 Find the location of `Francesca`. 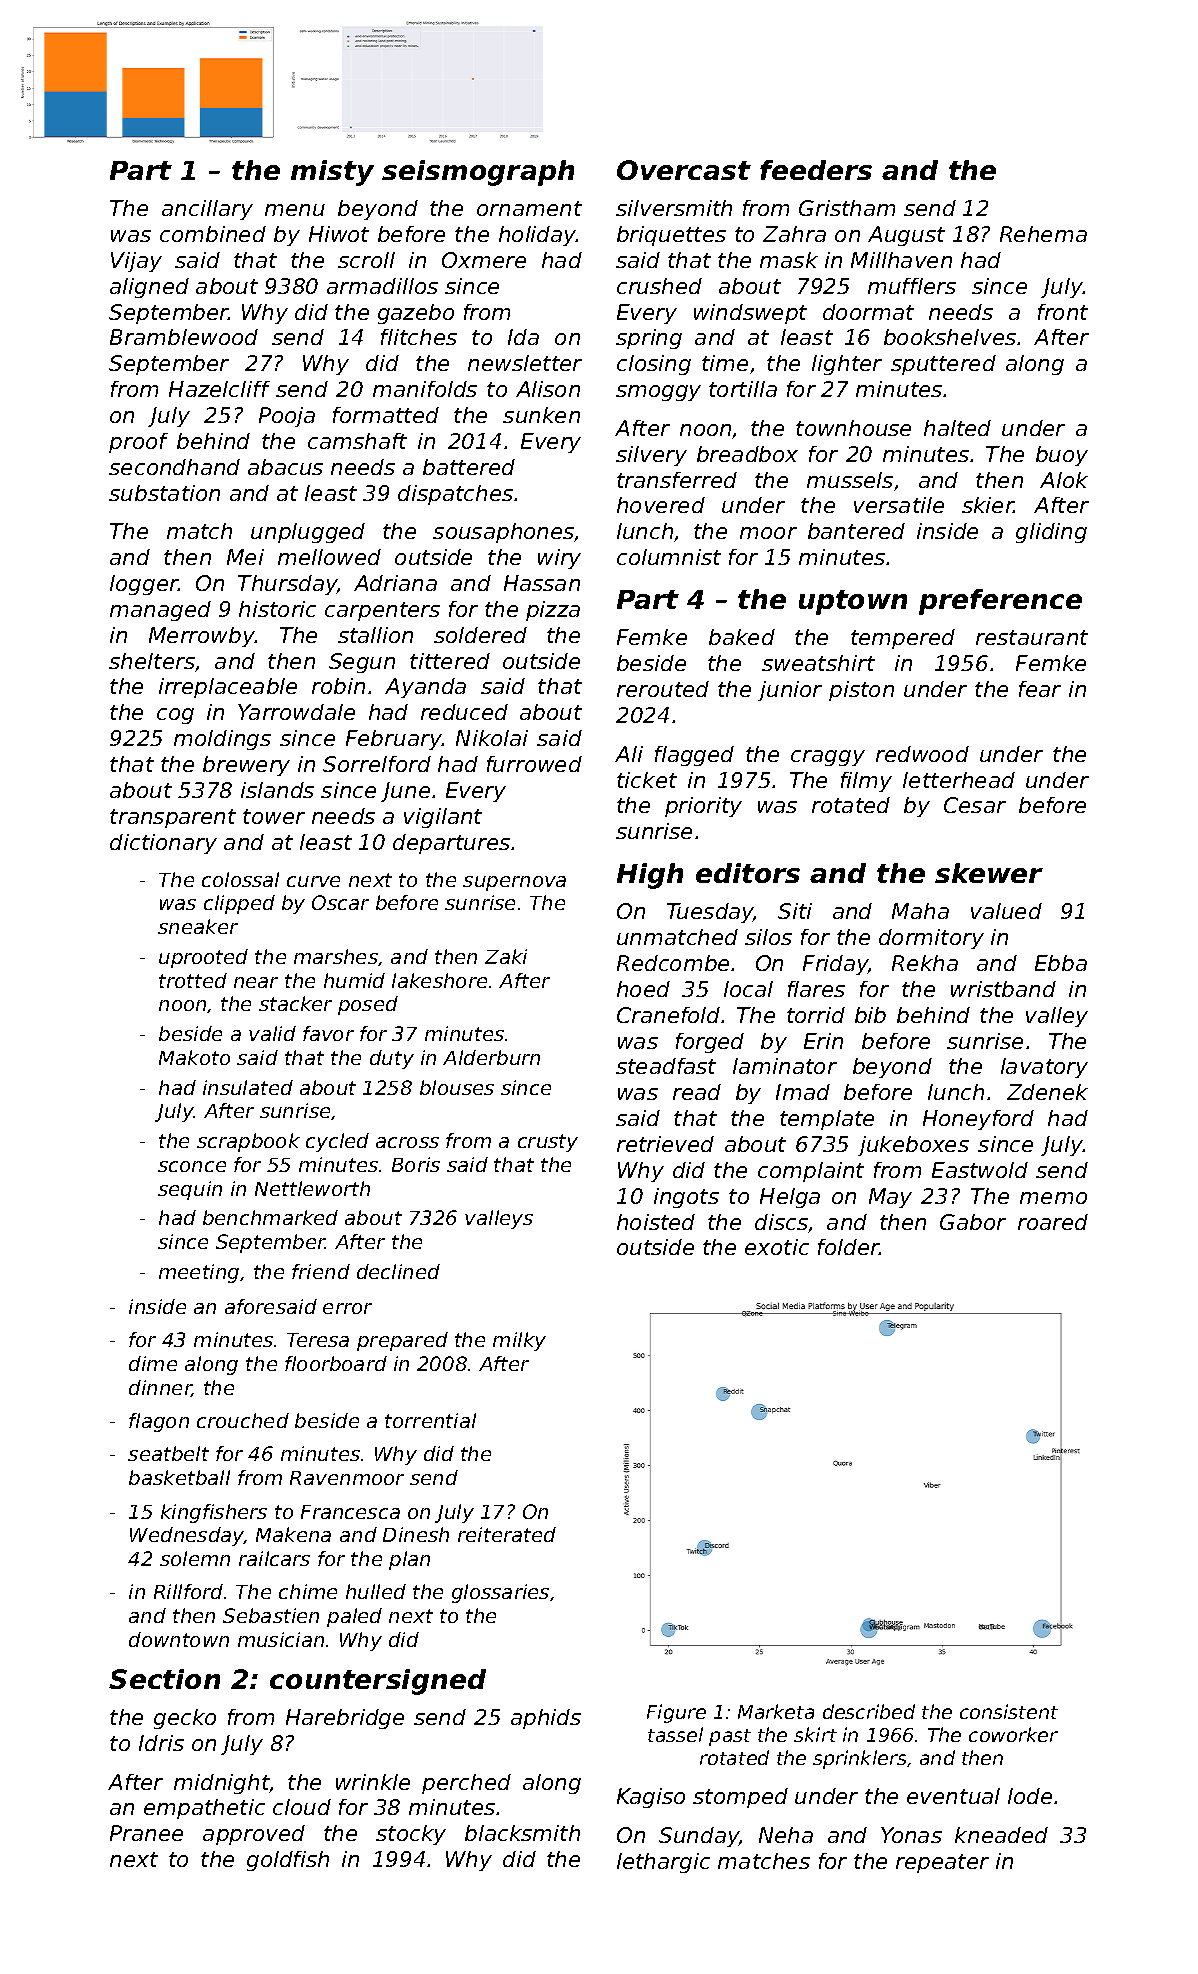

Francesca is located at coordinates (350, 1512).
